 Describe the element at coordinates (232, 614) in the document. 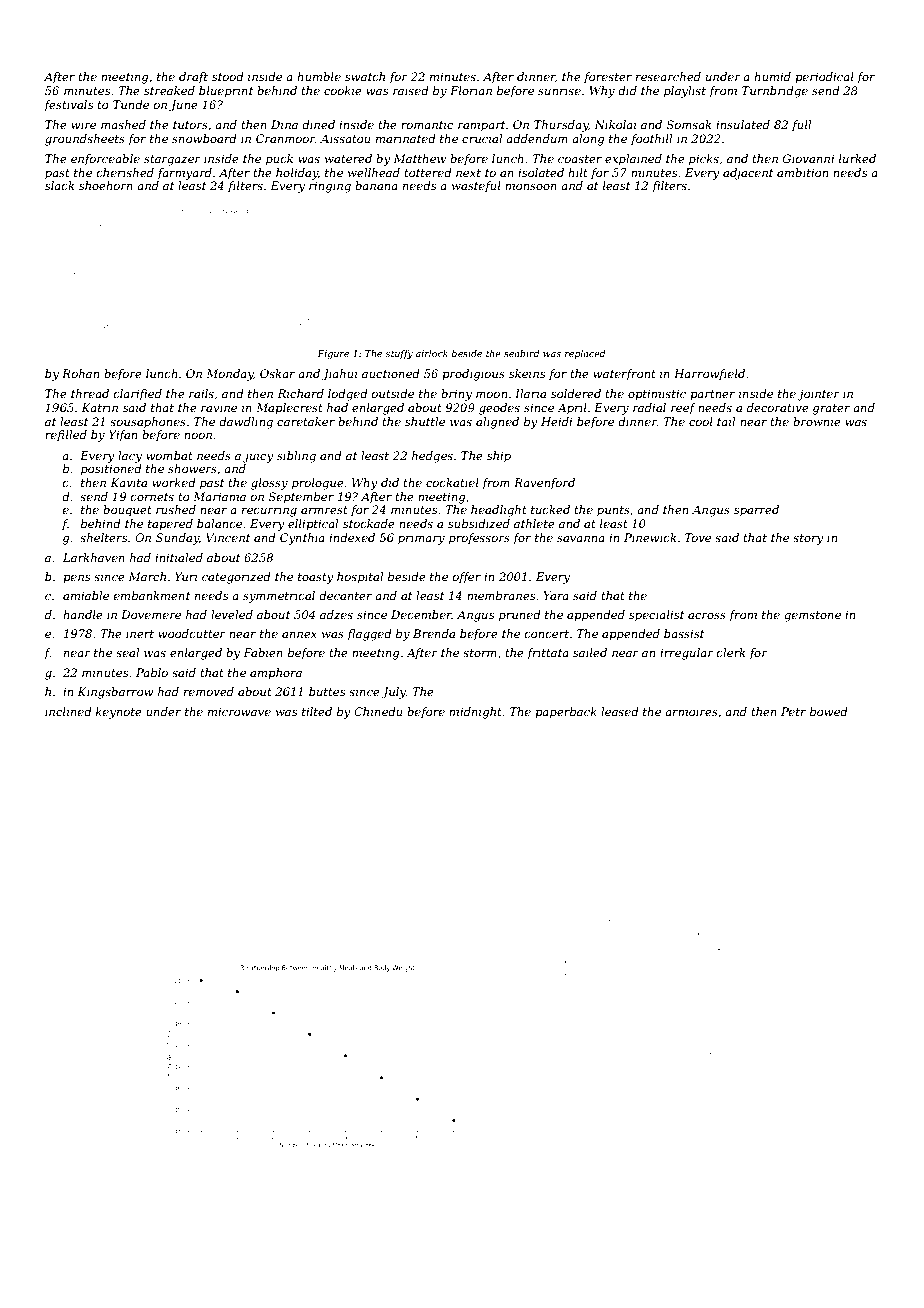

I see `leveled` at that location.
